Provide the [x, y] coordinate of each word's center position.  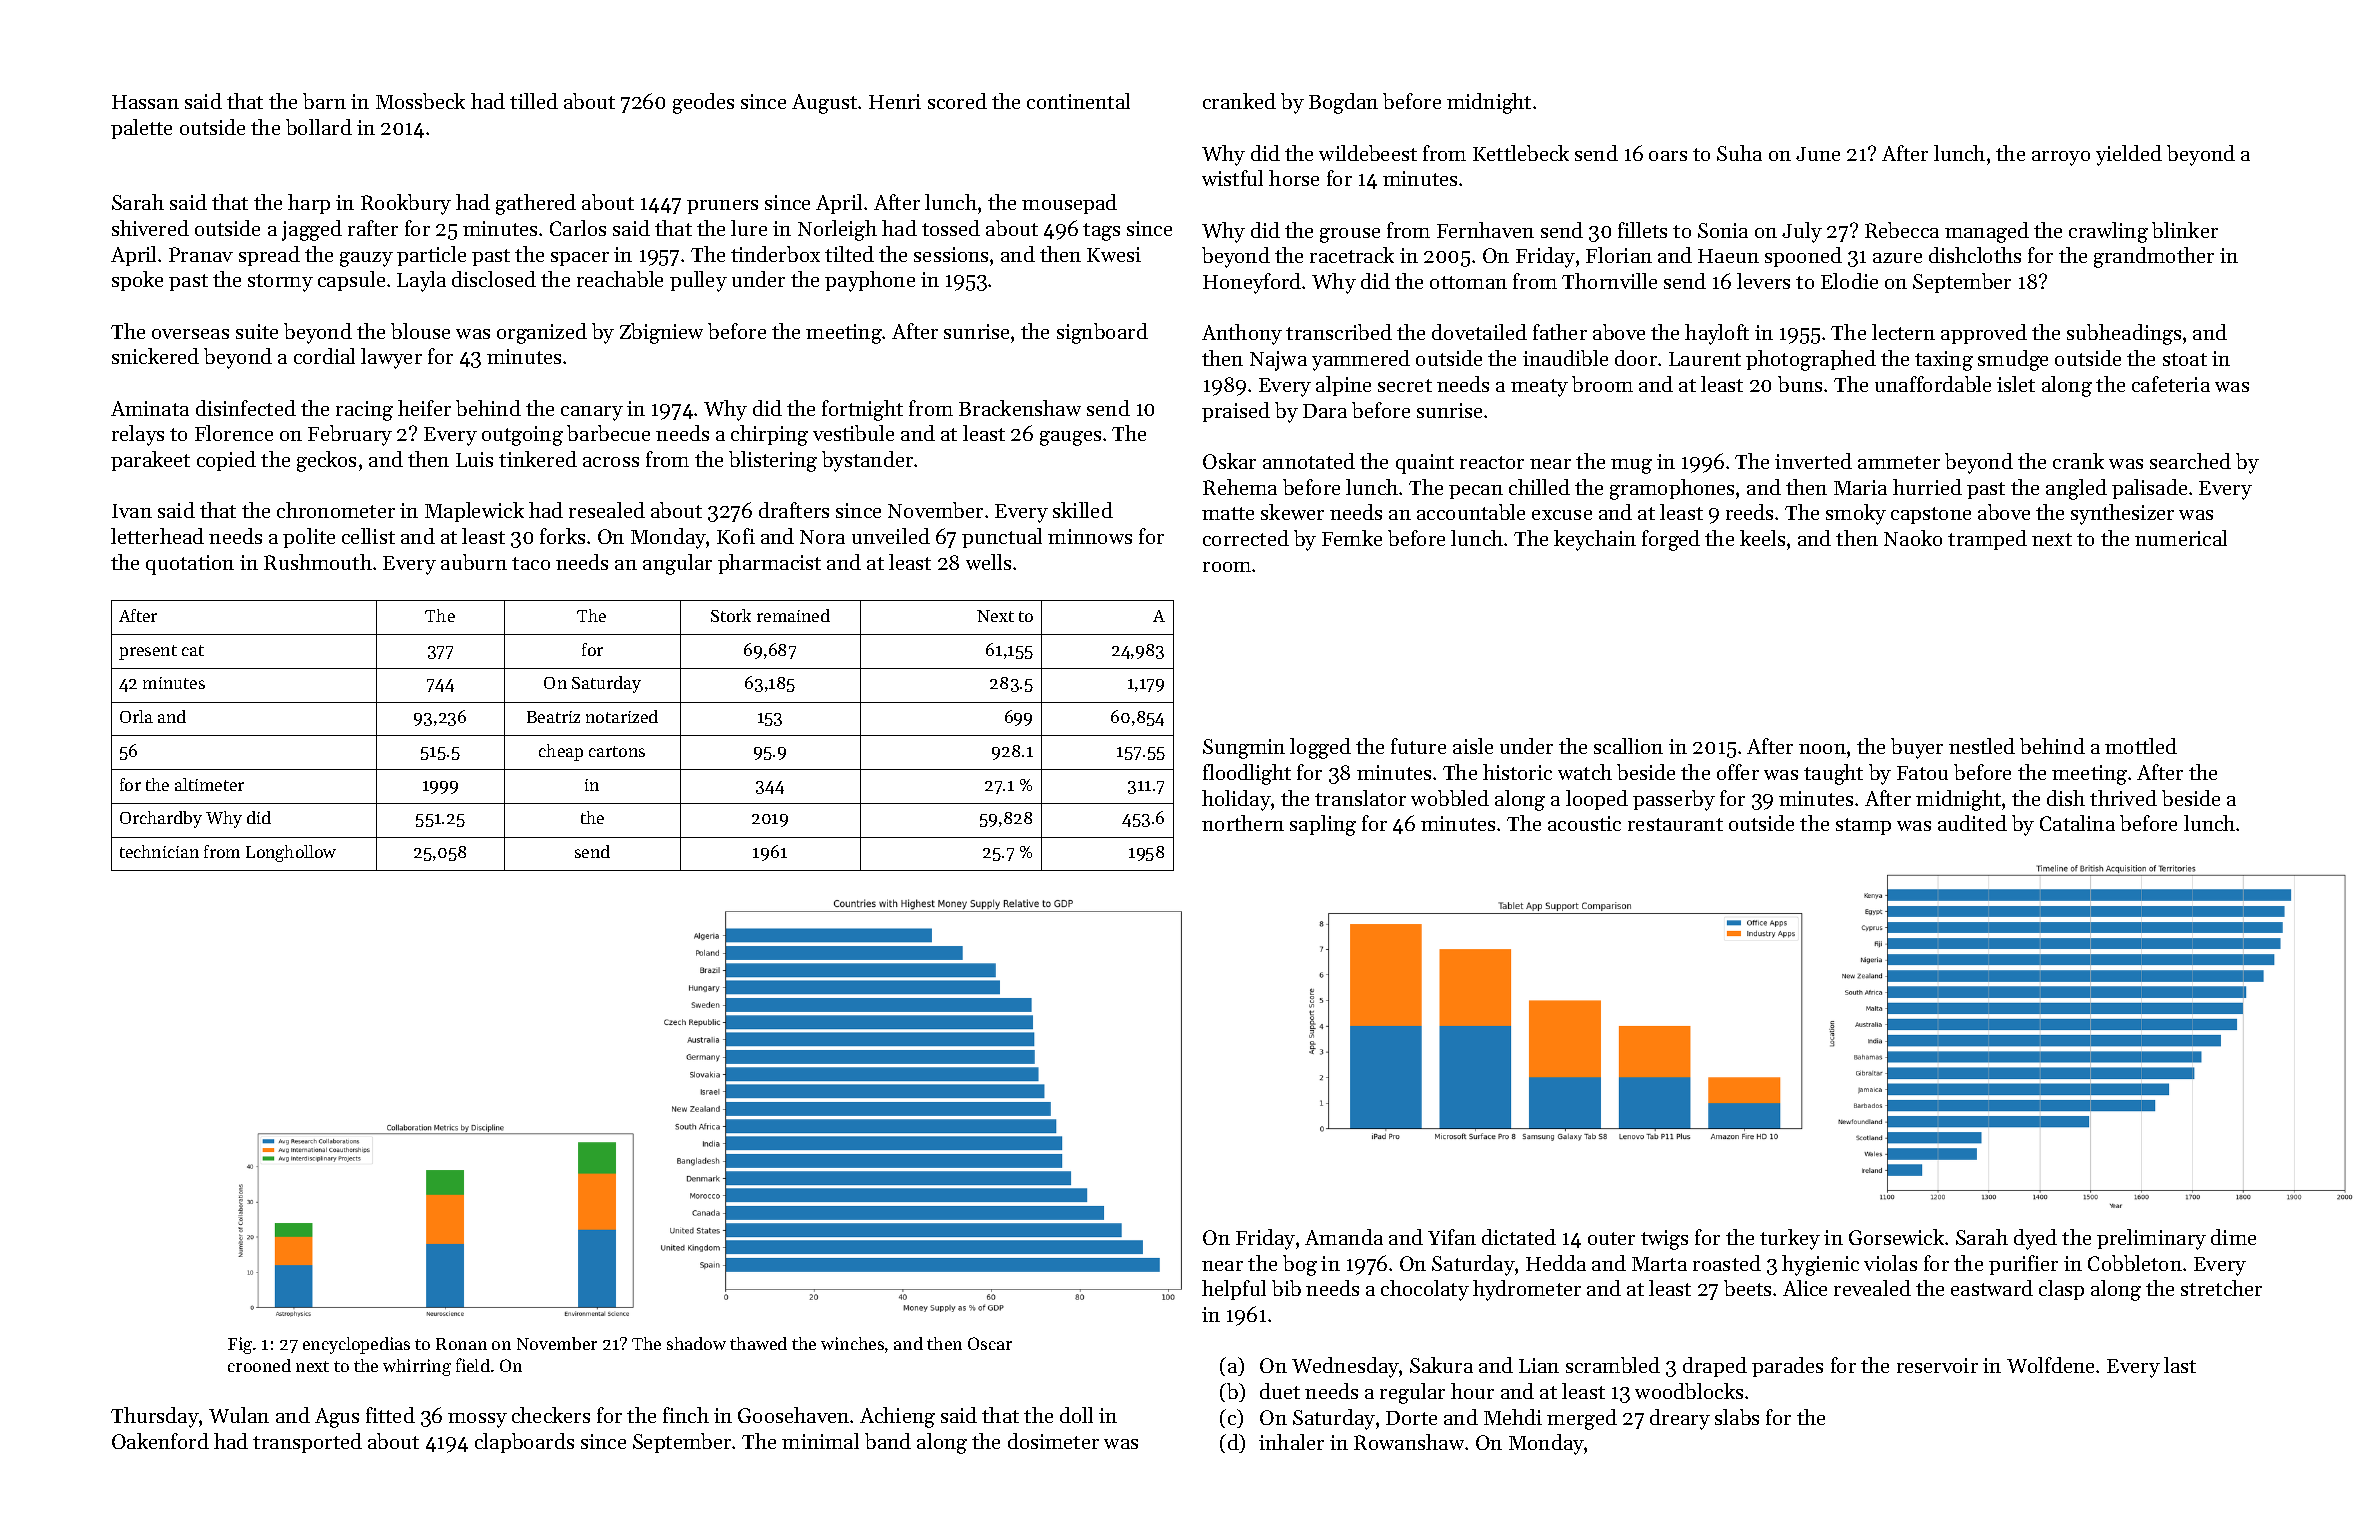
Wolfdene [2050, 1365]
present [148, 652]
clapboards [524, 1443]
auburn [474, 562]
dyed [2035, 1239]
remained [793, 615]
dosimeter [1053, 1441]
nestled [1982, 746]
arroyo [2061, 158]
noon [1822, 749]
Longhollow [291, 853]
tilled [534, 101]
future [1418, 746]
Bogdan [1343, 103]
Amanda [1344, 1237]
